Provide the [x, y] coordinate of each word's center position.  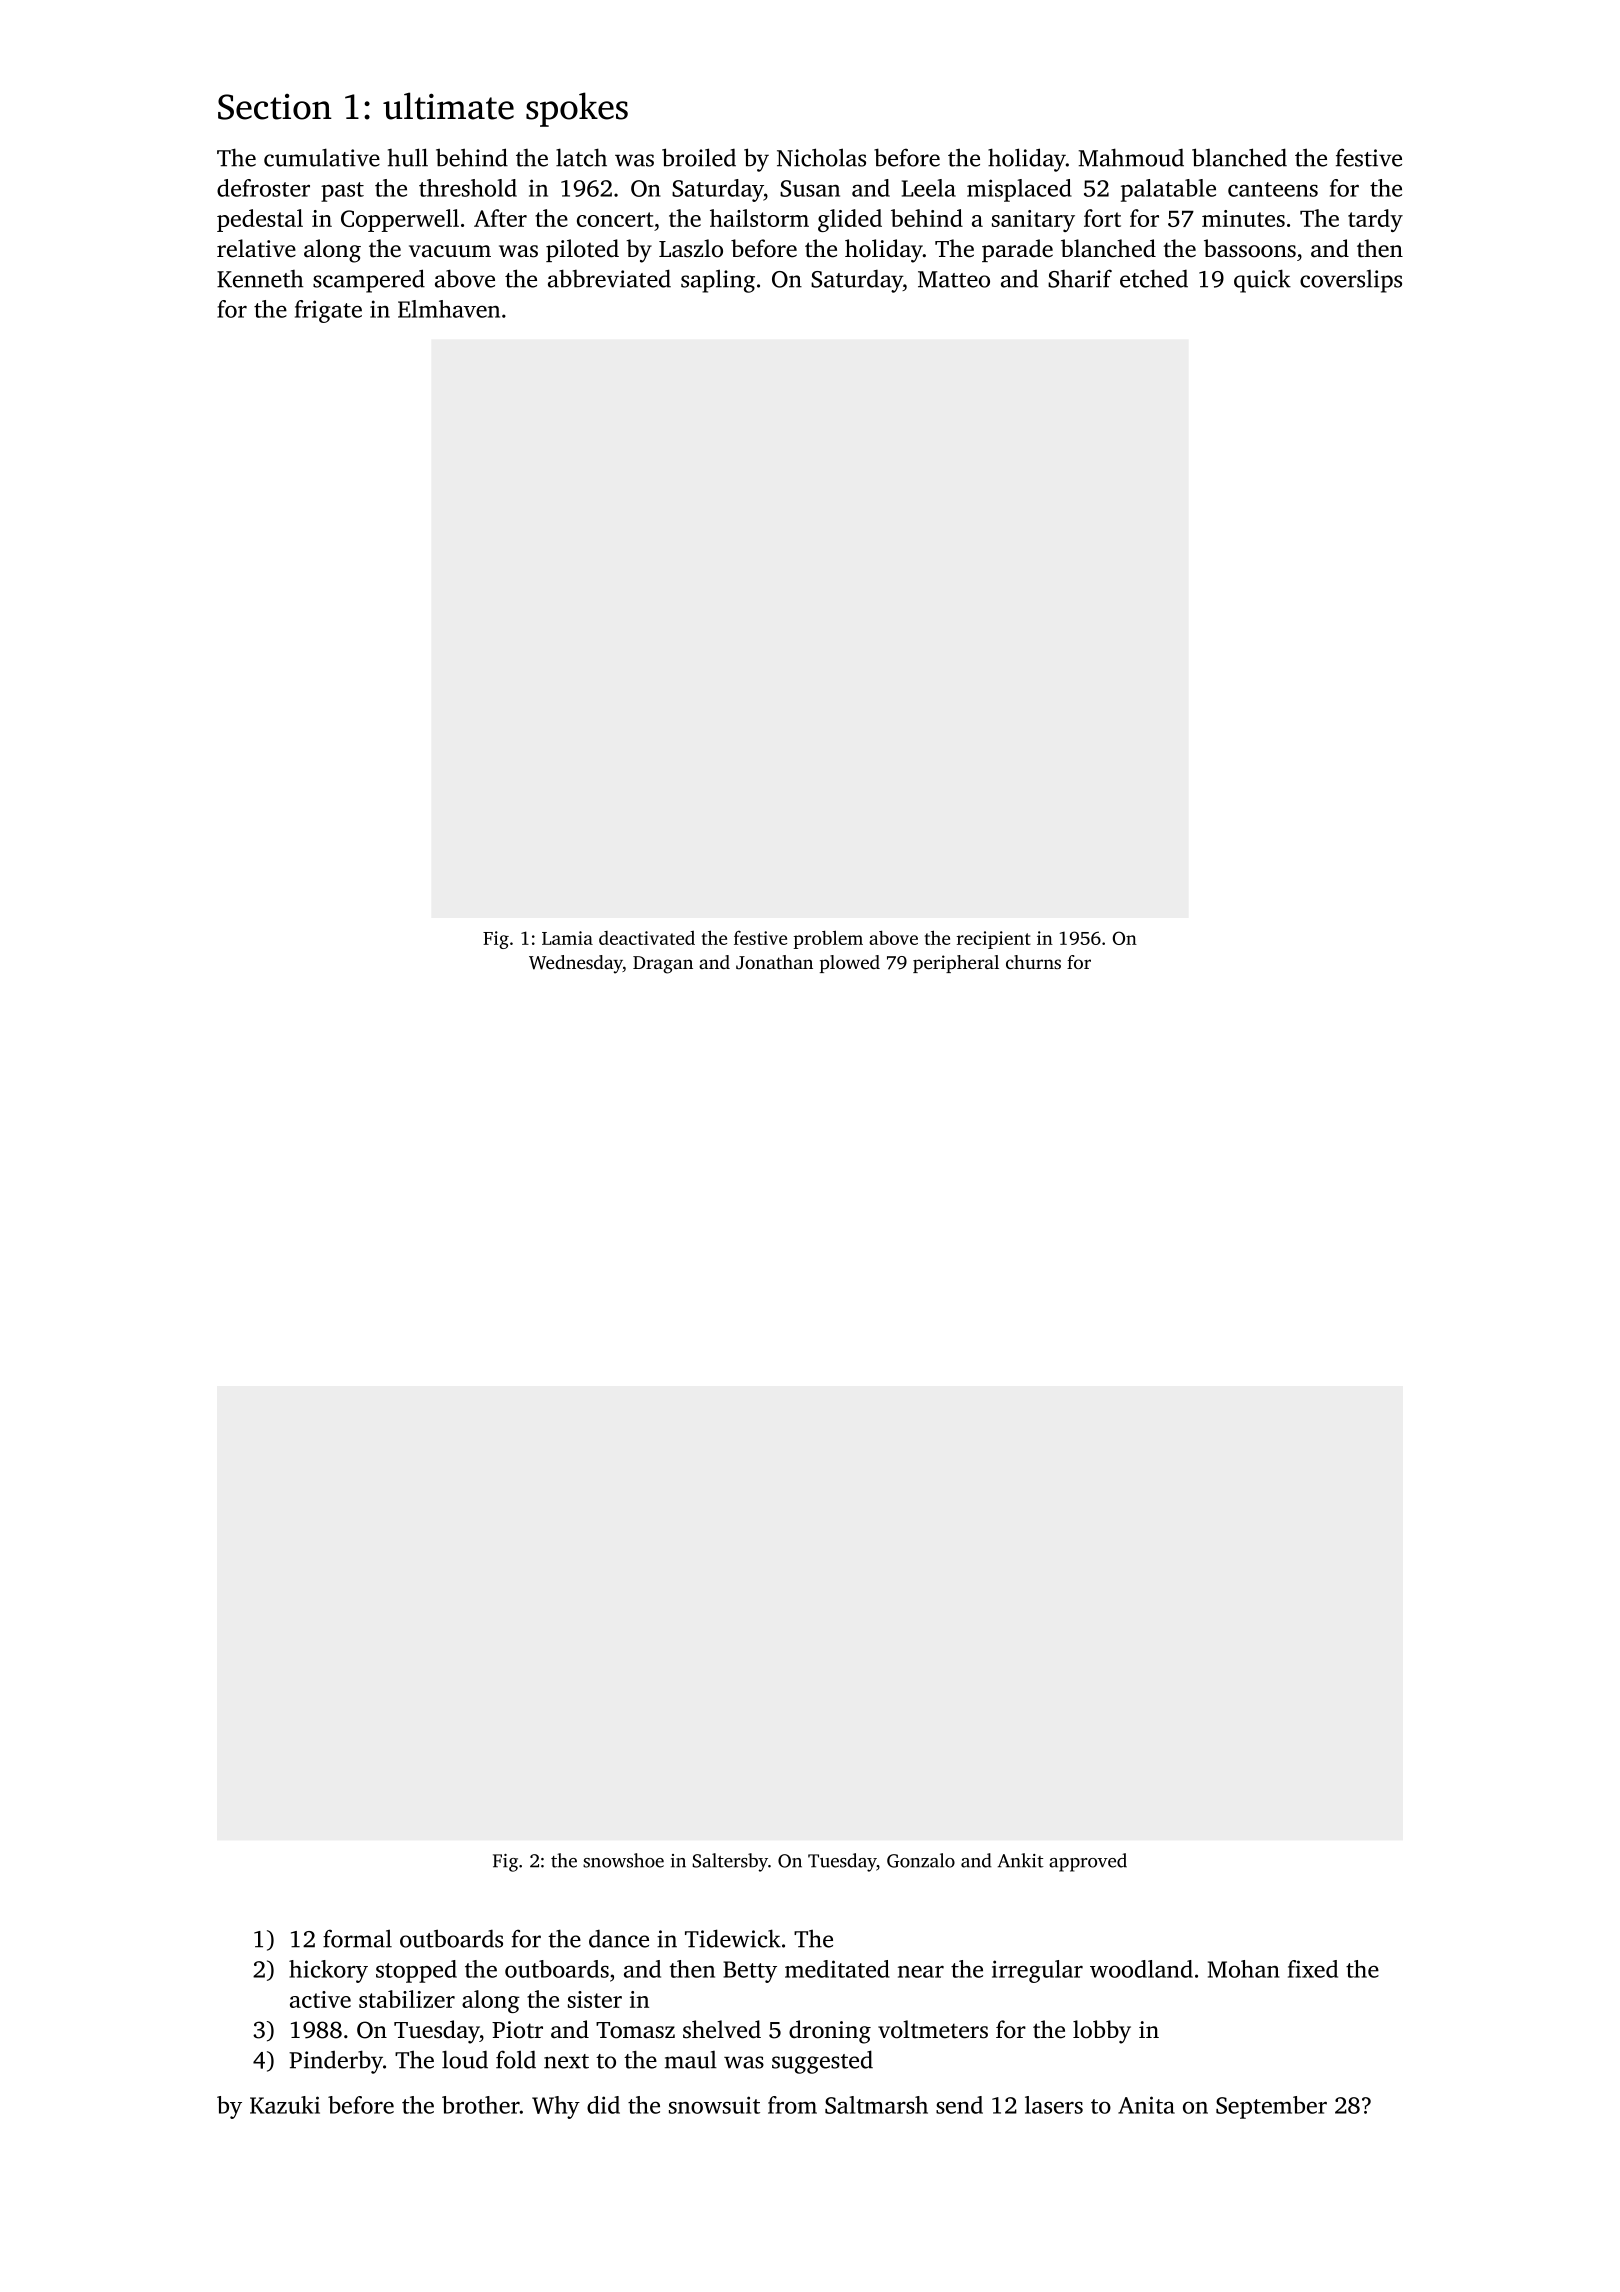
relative [256, 248]
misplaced [1019, 190]
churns [1033, 962]
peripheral [956, 964]
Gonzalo [921, 1860]
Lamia [567, 938]
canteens [1273, 189]
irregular [1037, 1971]
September [1271, 2107]
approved [1088, 1862]
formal [357, 1938]
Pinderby [336, 2062]
